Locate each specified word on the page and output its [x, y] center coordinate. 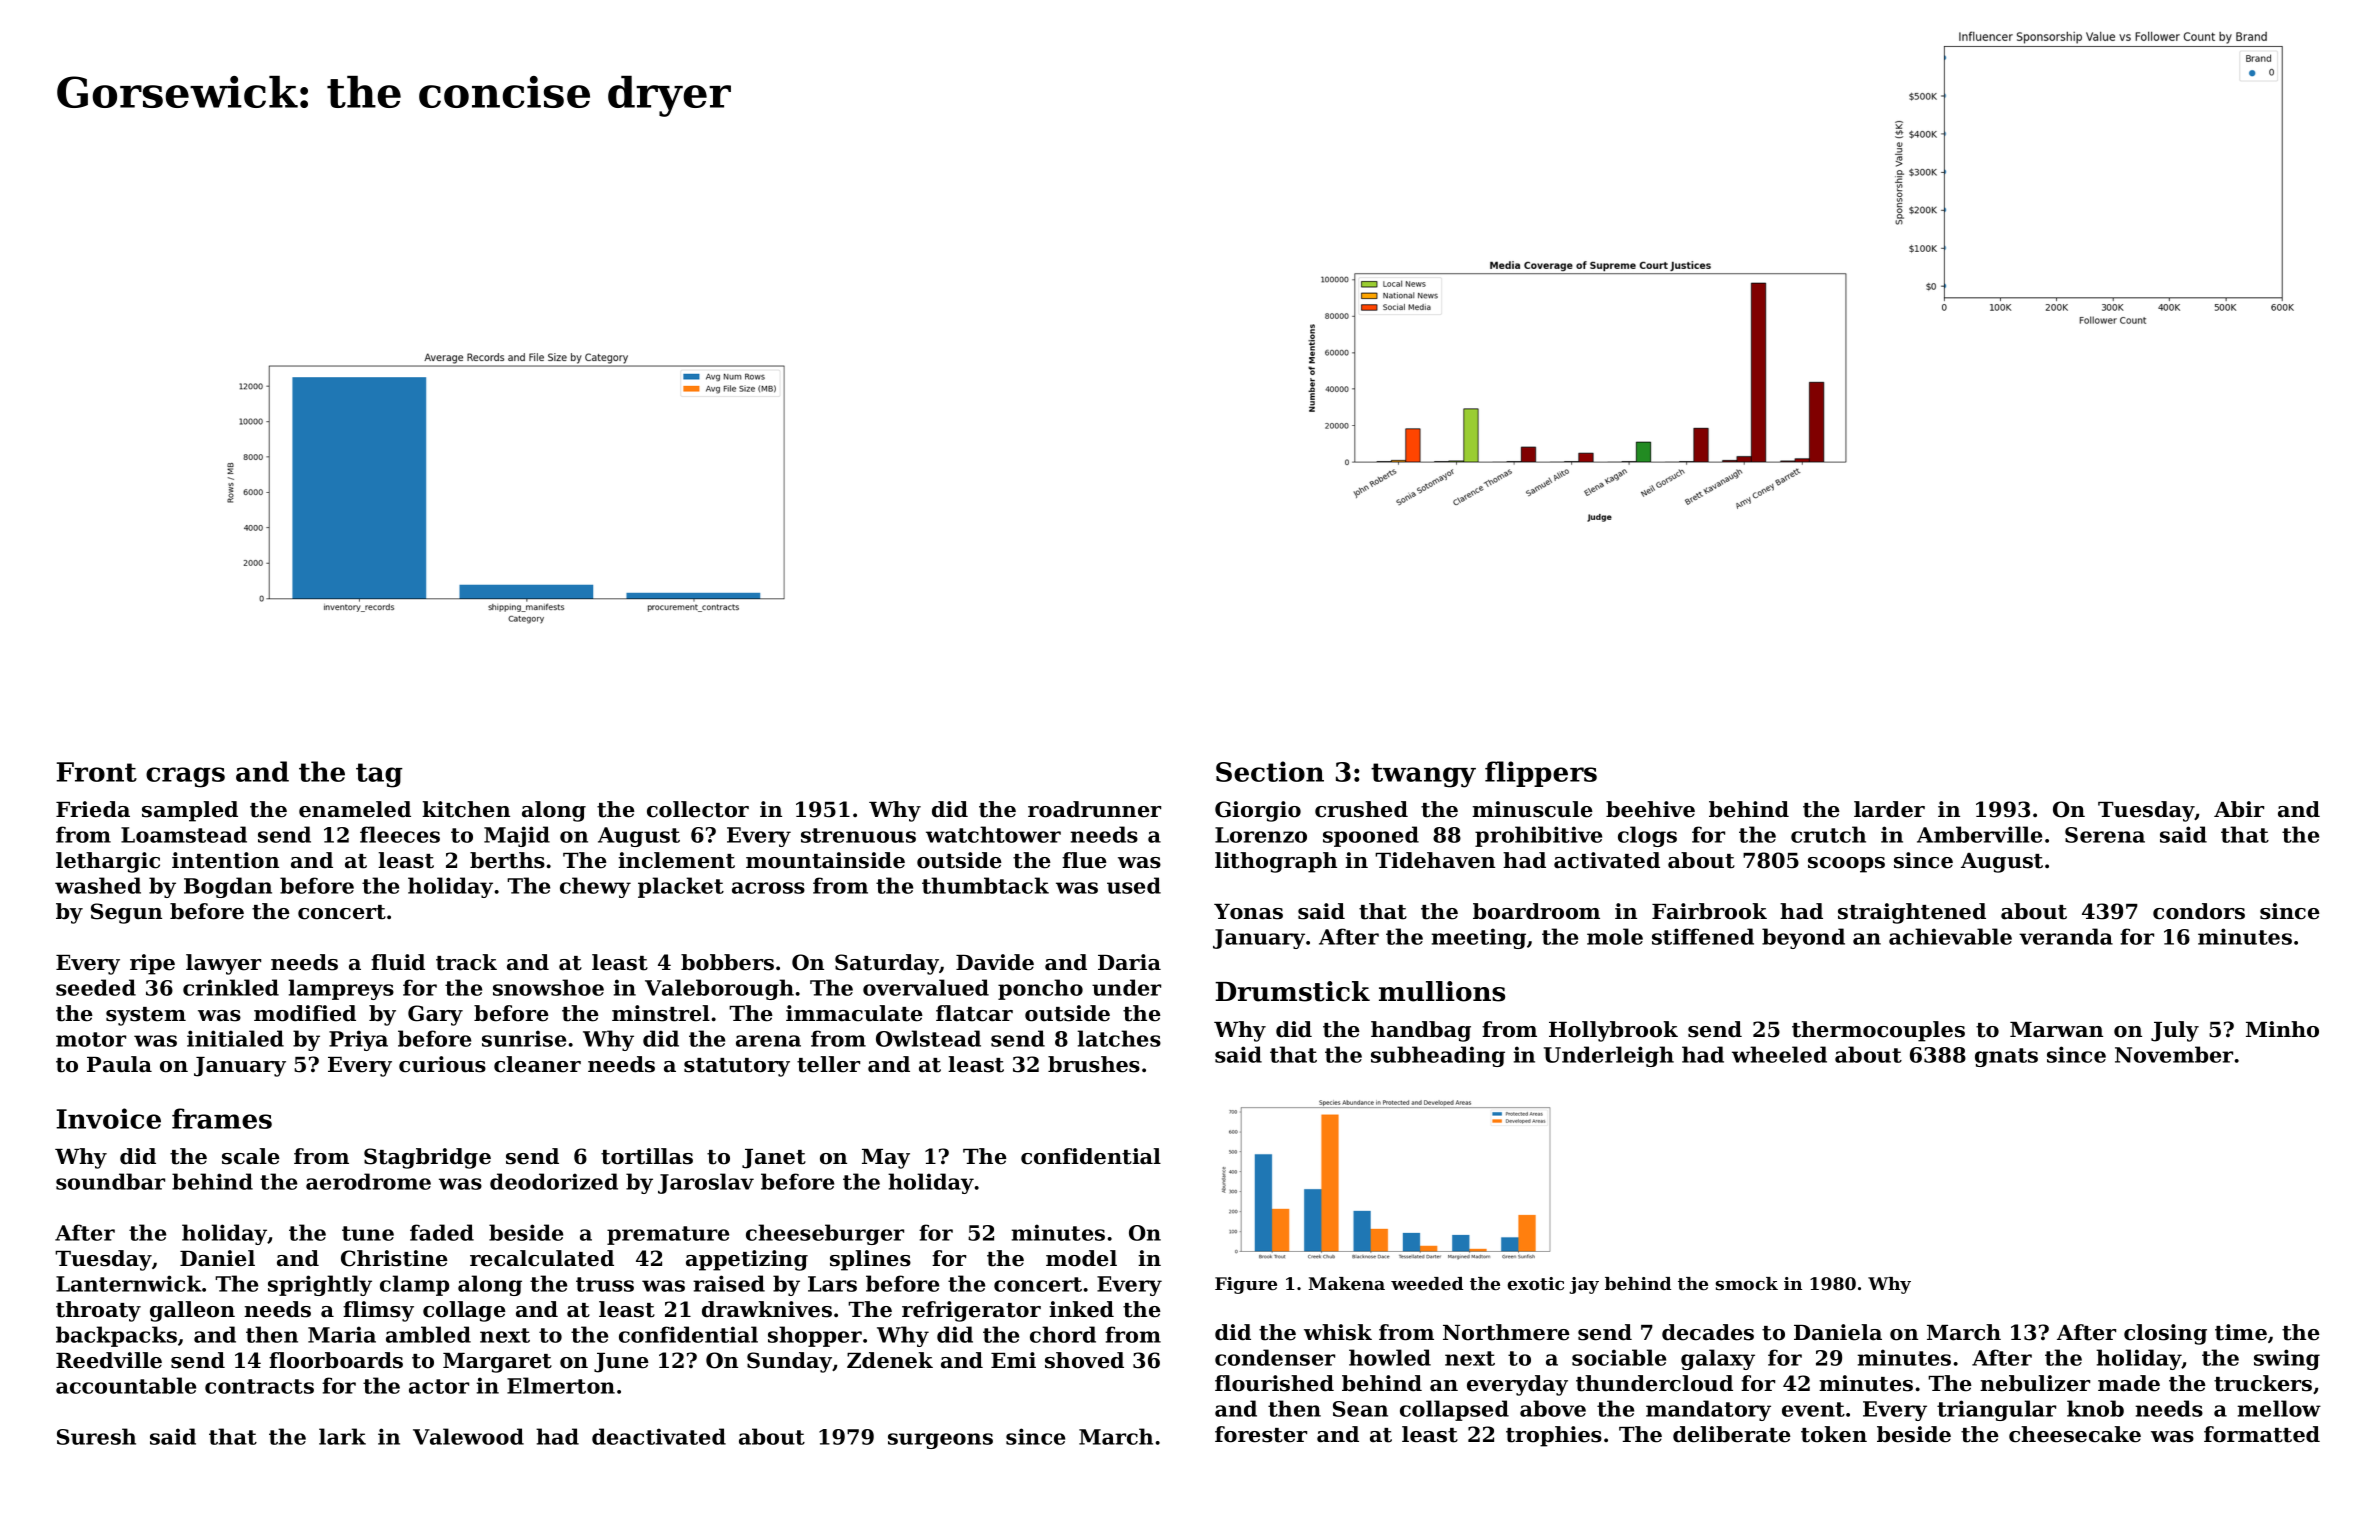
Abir [2239, 809]
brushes [1094, 1064]
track [466, 962]
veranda [2066, 936]
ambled [428, 1334]
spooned [1371, 836]
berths [507, 860]
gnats [2006, 1057]
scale [251, 1156]
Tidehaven [1435, 860]
